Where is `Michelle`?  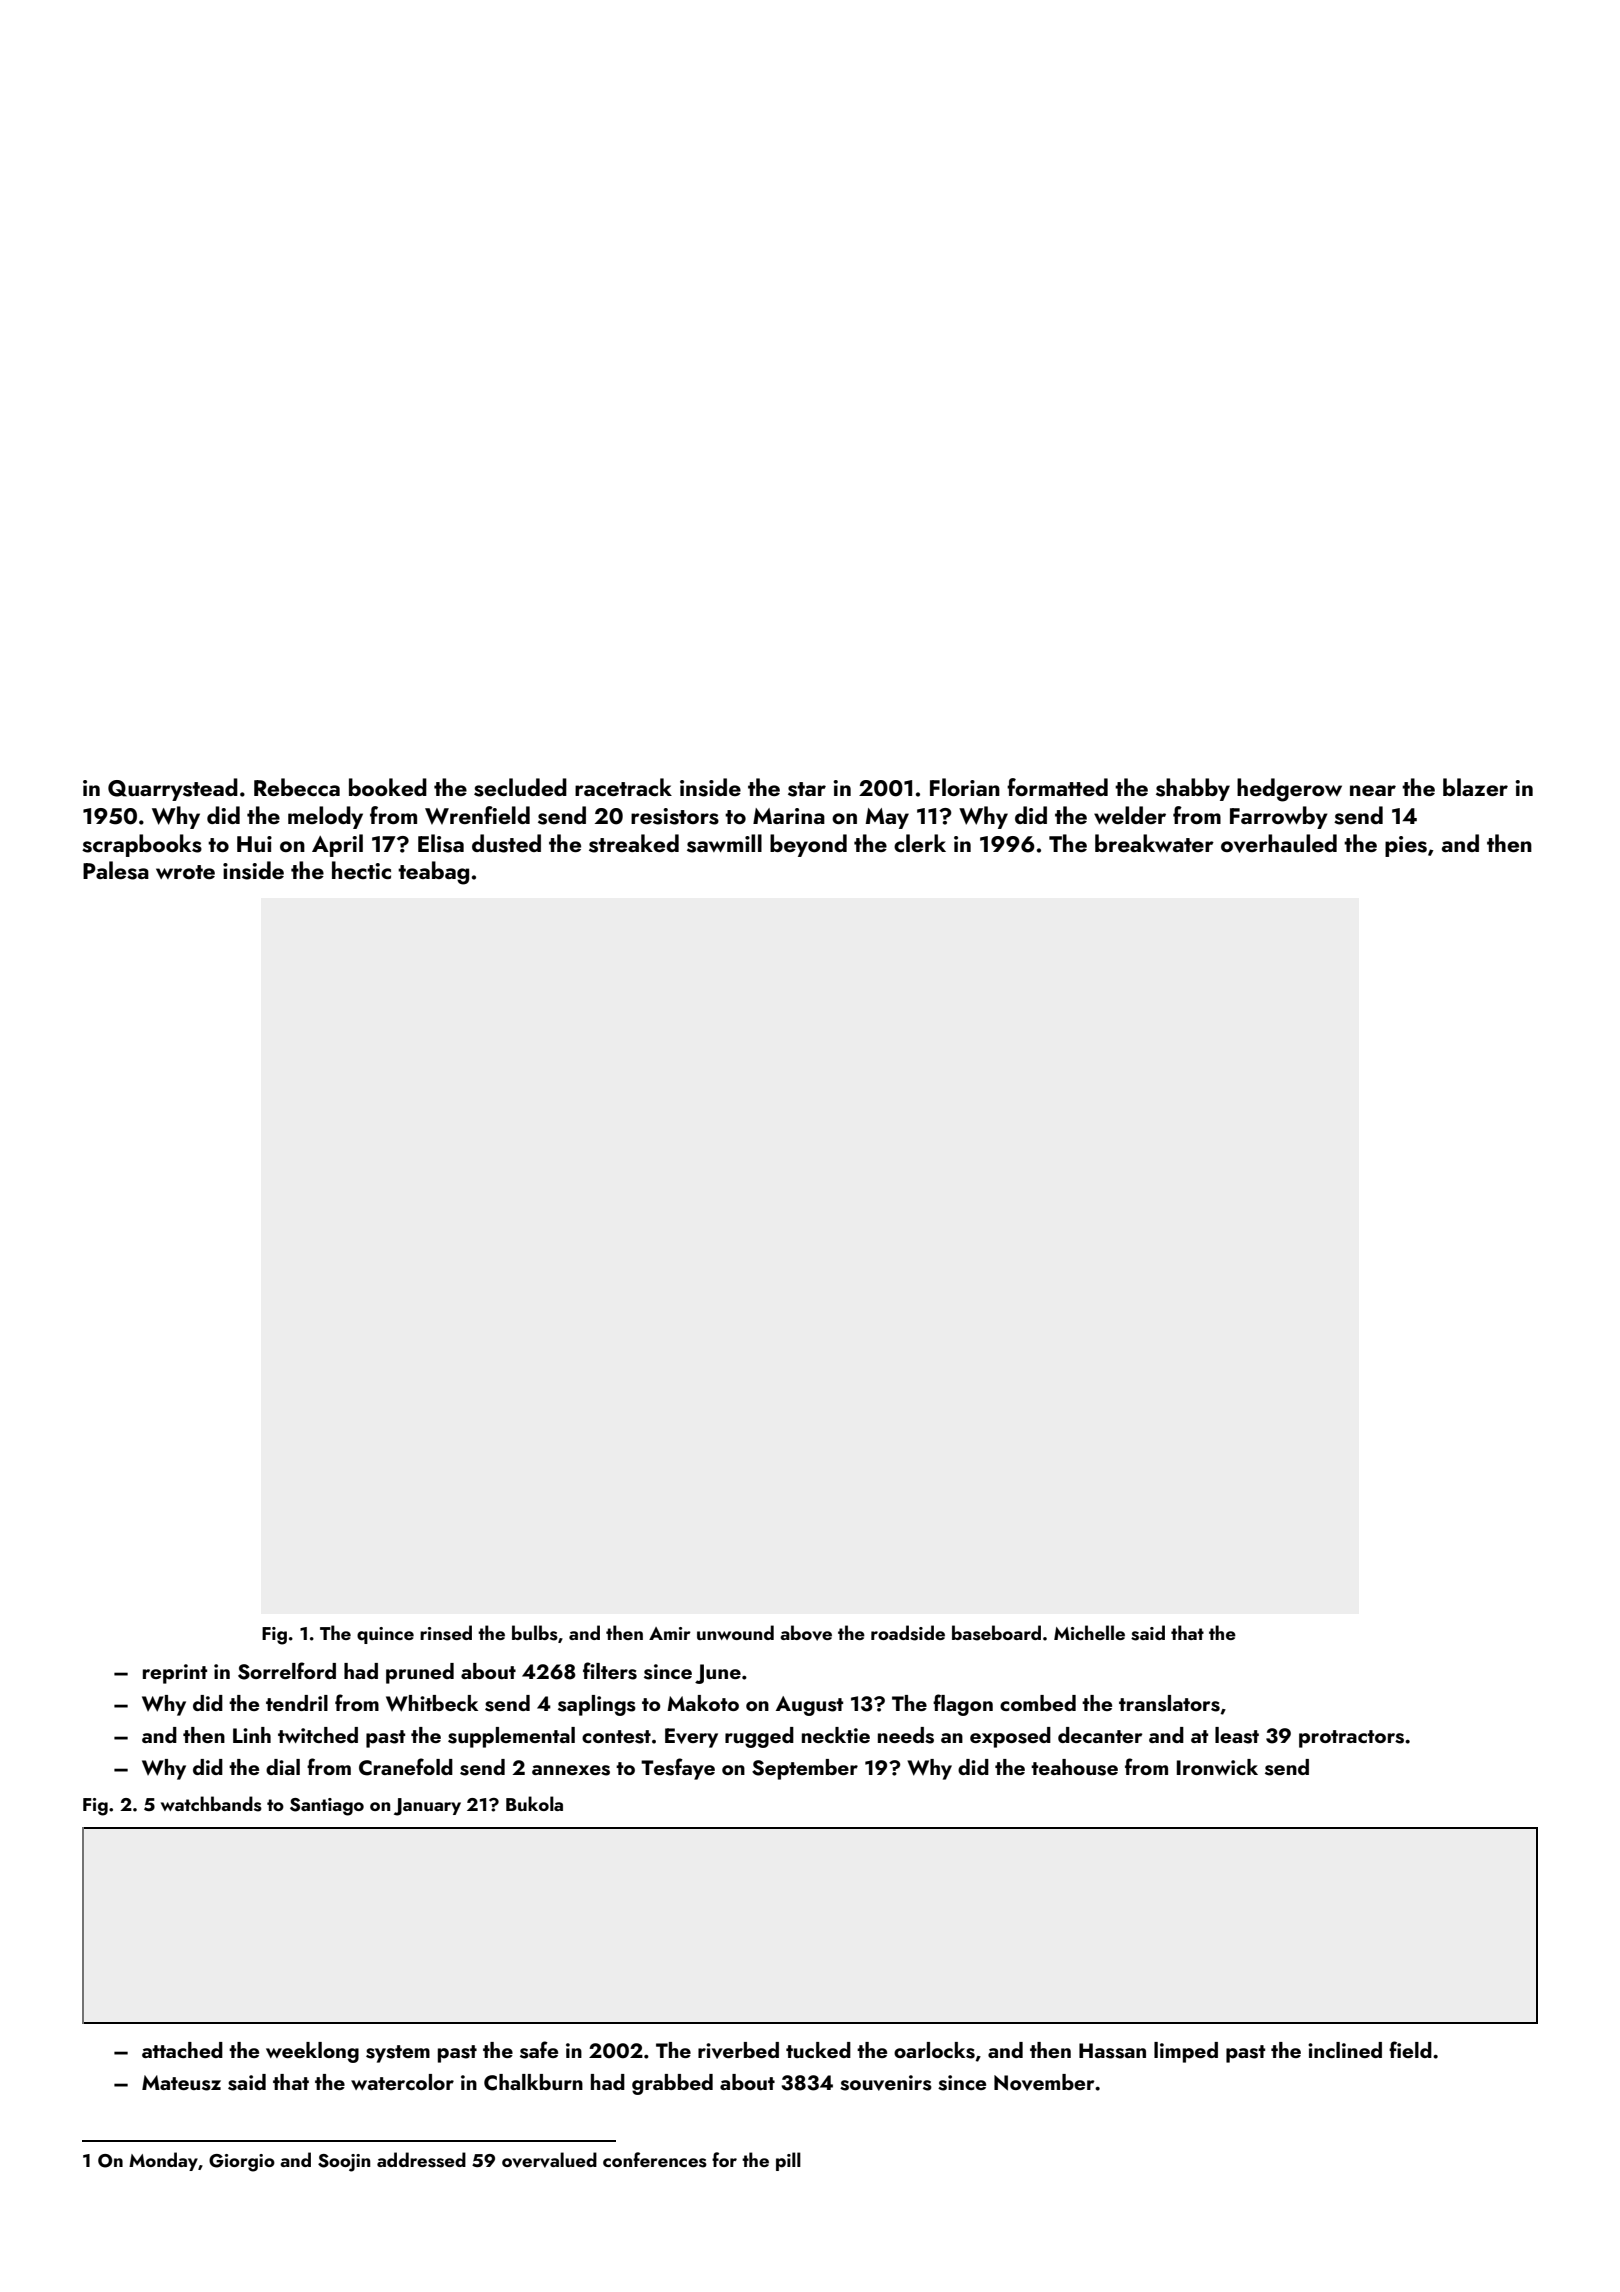
Michelle is located at coordinates (1089, 1632).
